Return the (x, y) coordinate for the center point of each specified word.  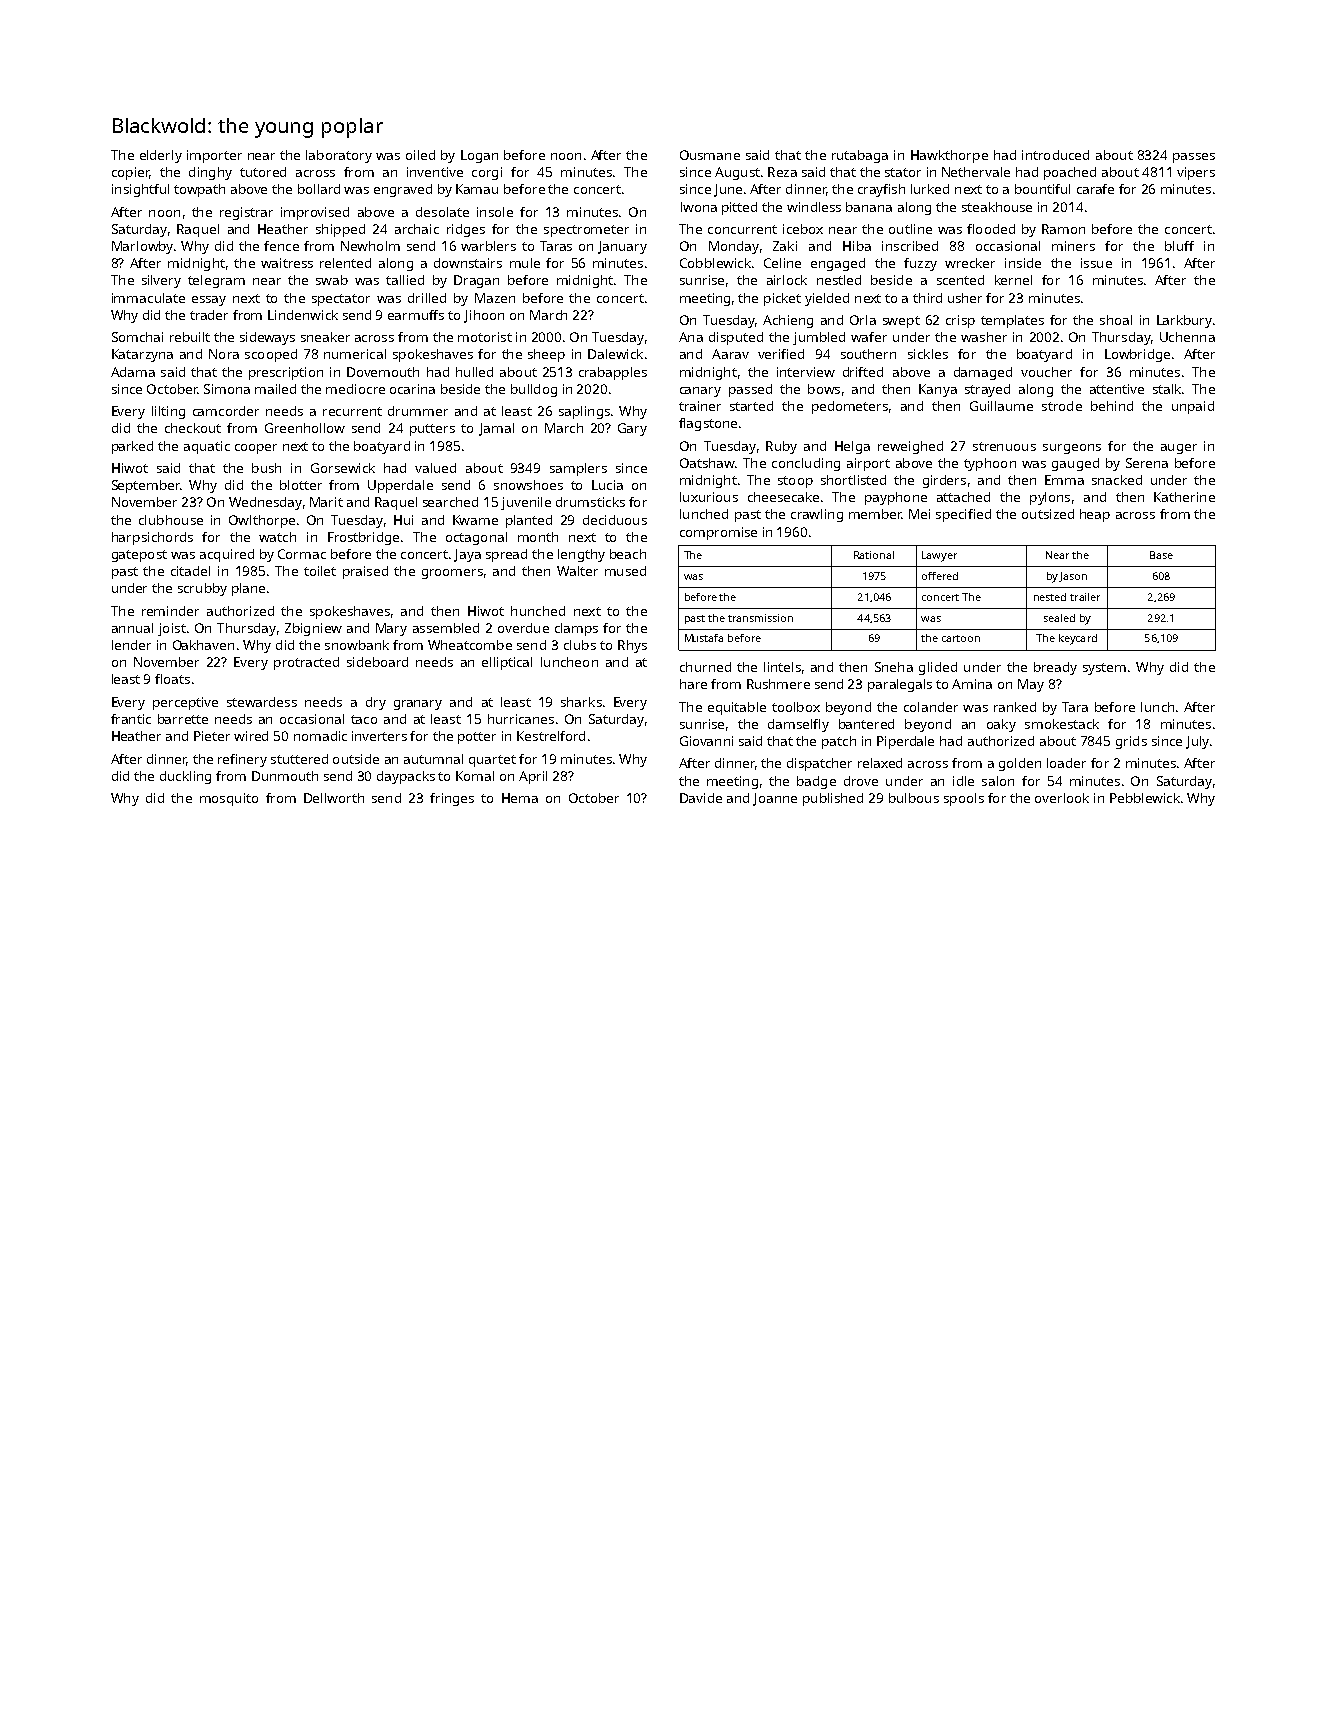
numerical (355, 354)
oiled (420, 155)
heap (1095, 515)
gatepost (139, 556)
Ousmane (710, 155)
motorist (485, 337)
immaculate (148, 298)
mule (525, 263)
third (927, 298)
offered (940, 576)
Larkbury (1184, 321)
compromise (718, 533)
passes (1194, 158)
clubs (580, 645)
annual (132, 628)
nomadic (320, 736)
